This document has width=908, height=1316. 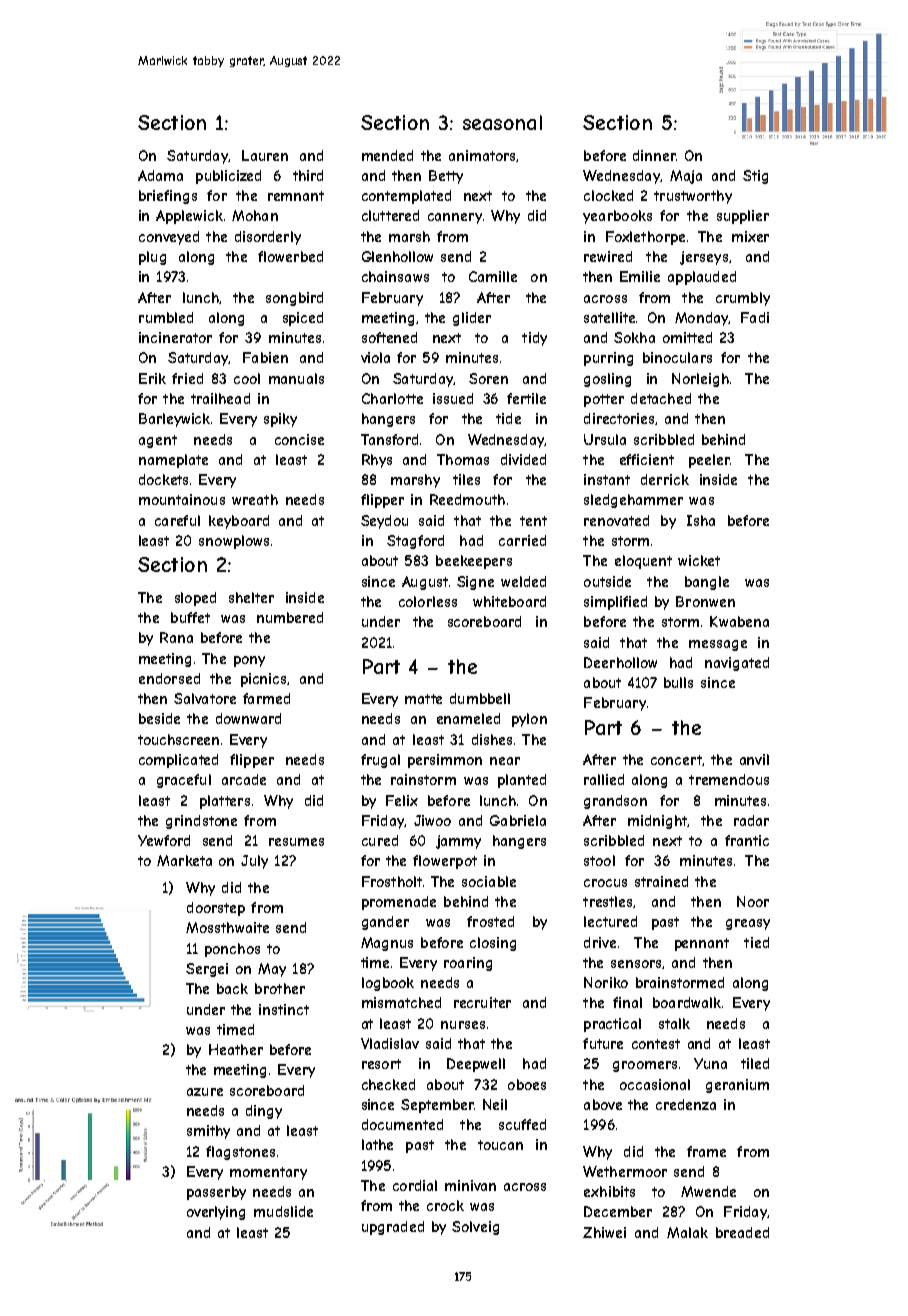 What do you see at coordinates (737, 1086) in the document?
I see `geranium` at bounding box center [737, 1086].
